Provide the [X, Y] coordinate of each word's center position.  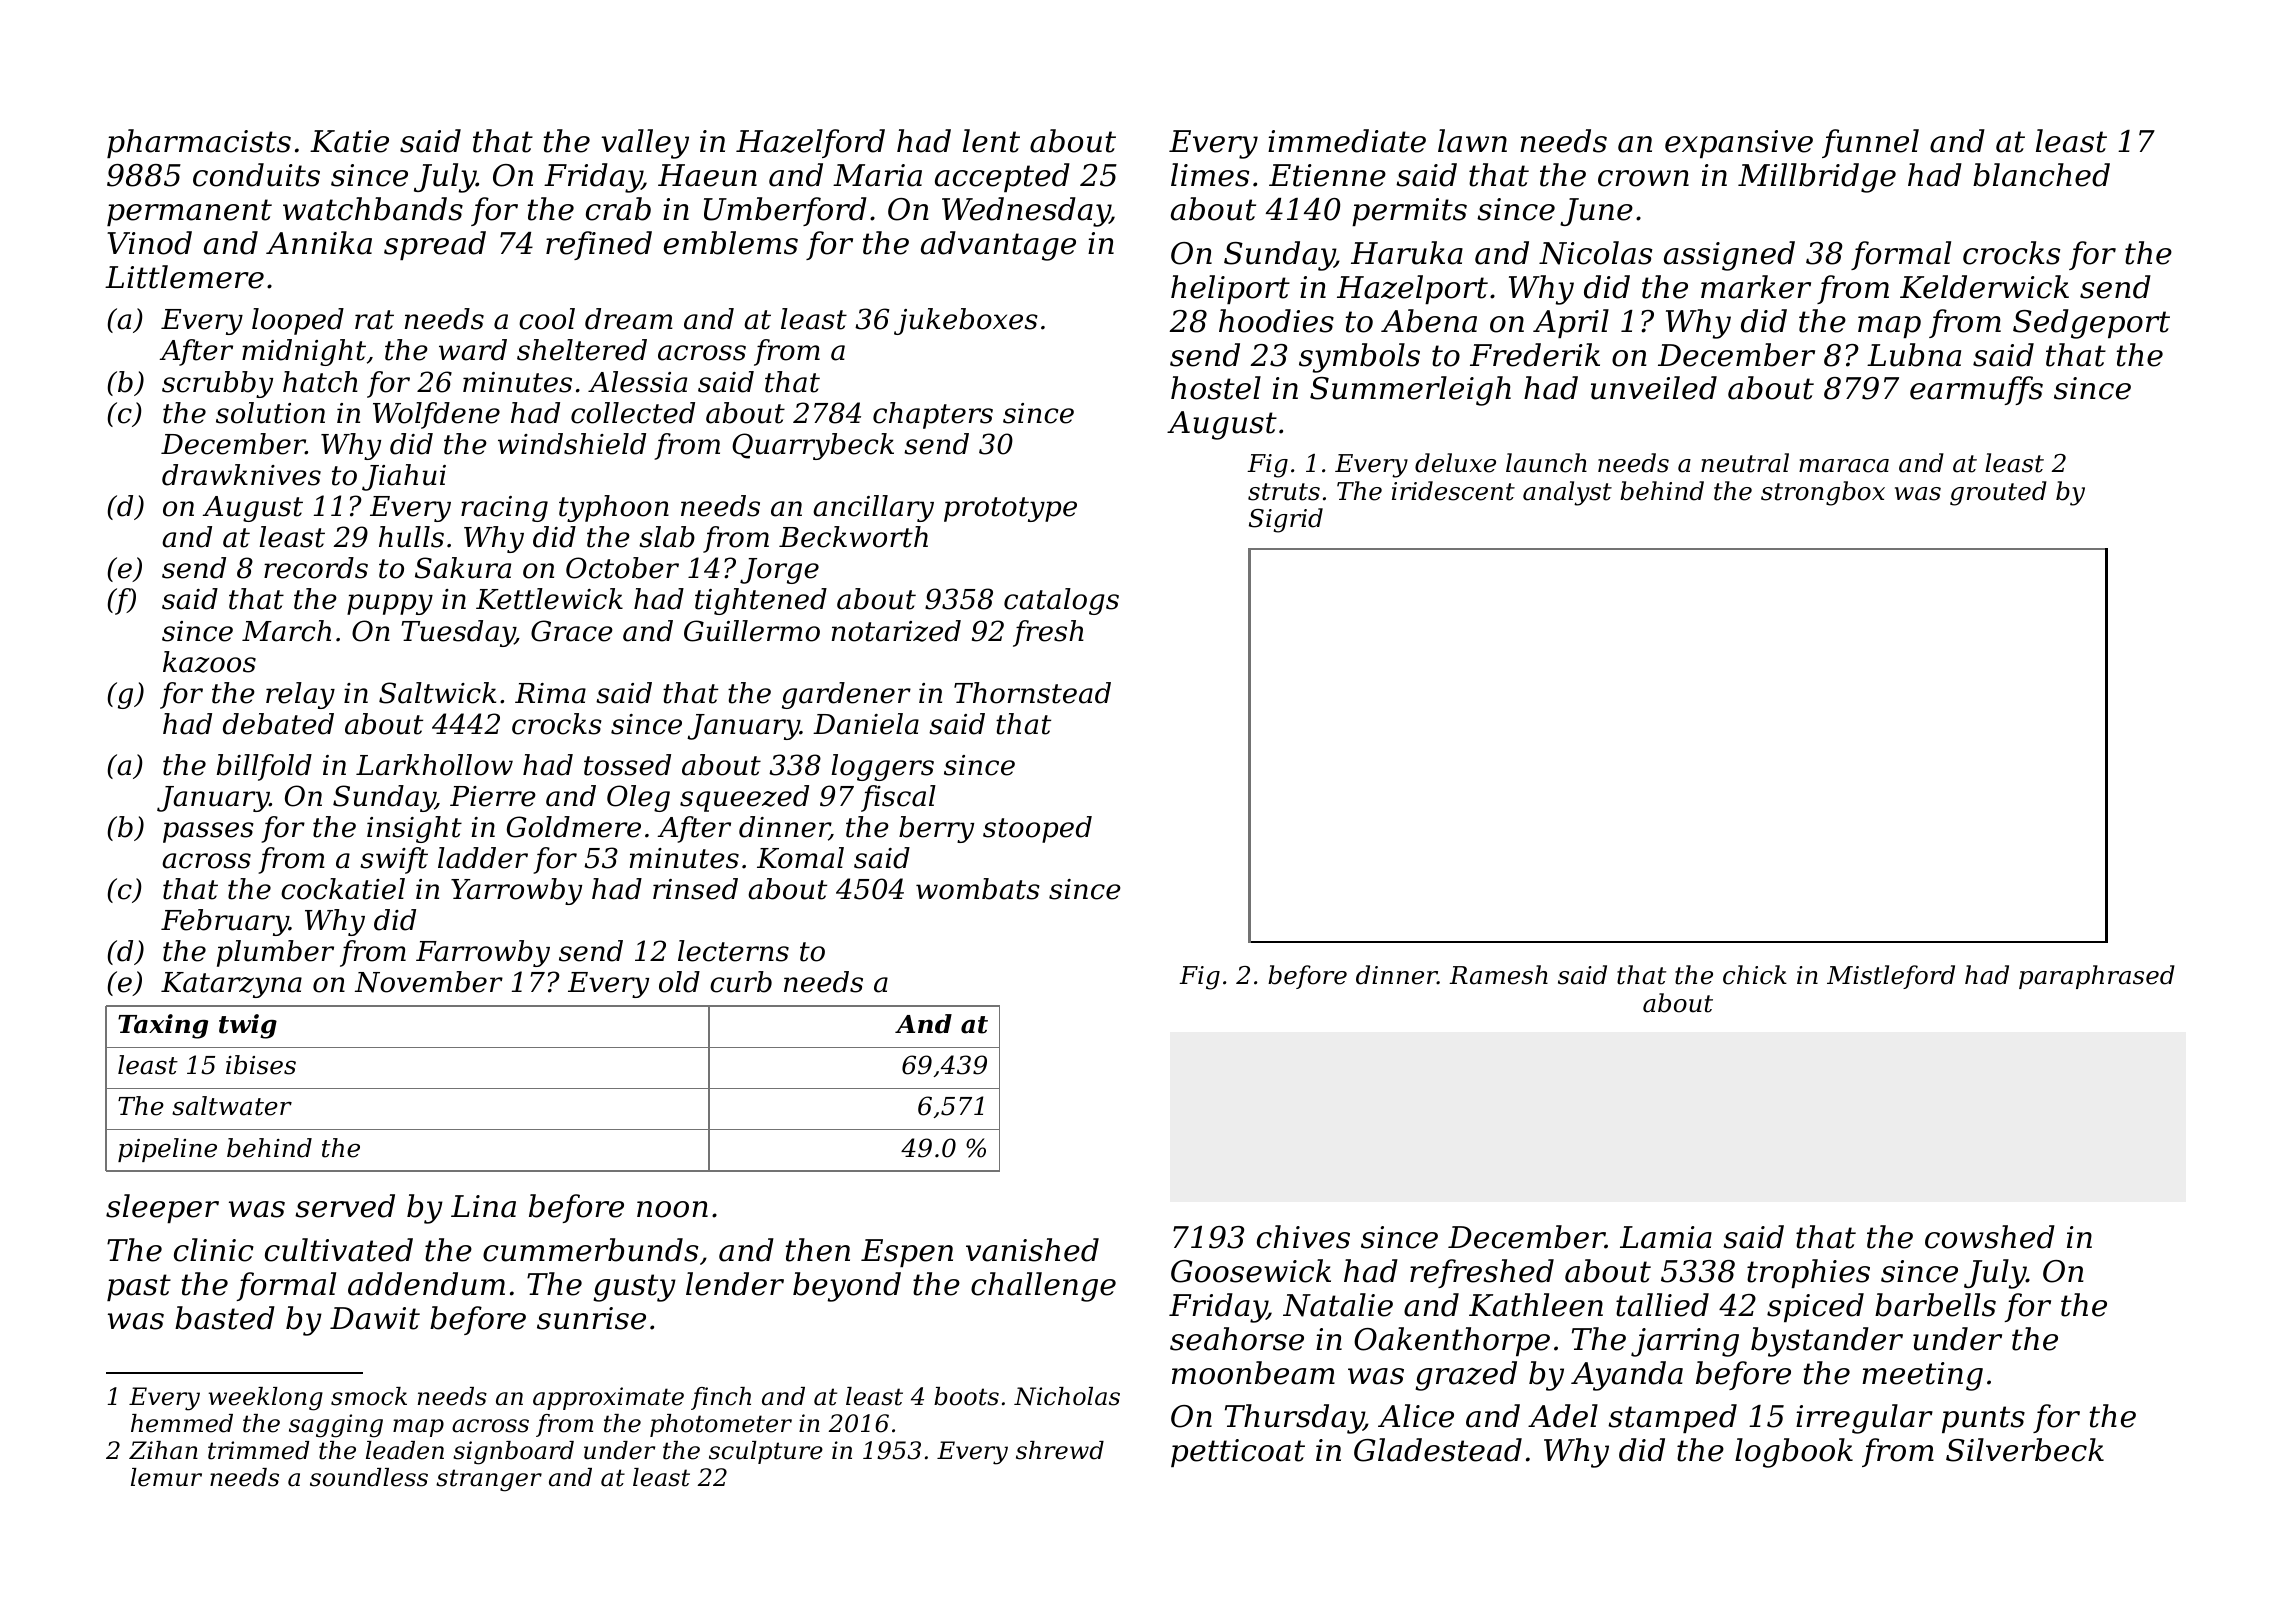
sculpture [766, 1452]
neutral [1745, 463]
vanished [1032, 1250]
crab [618, 209]
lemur [166, 1477]
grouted [1998, 493]
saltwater [232, 1106]
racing [504, 509]
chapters [933, 415]
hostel [1216, 388]
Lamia [1666, 1237]
